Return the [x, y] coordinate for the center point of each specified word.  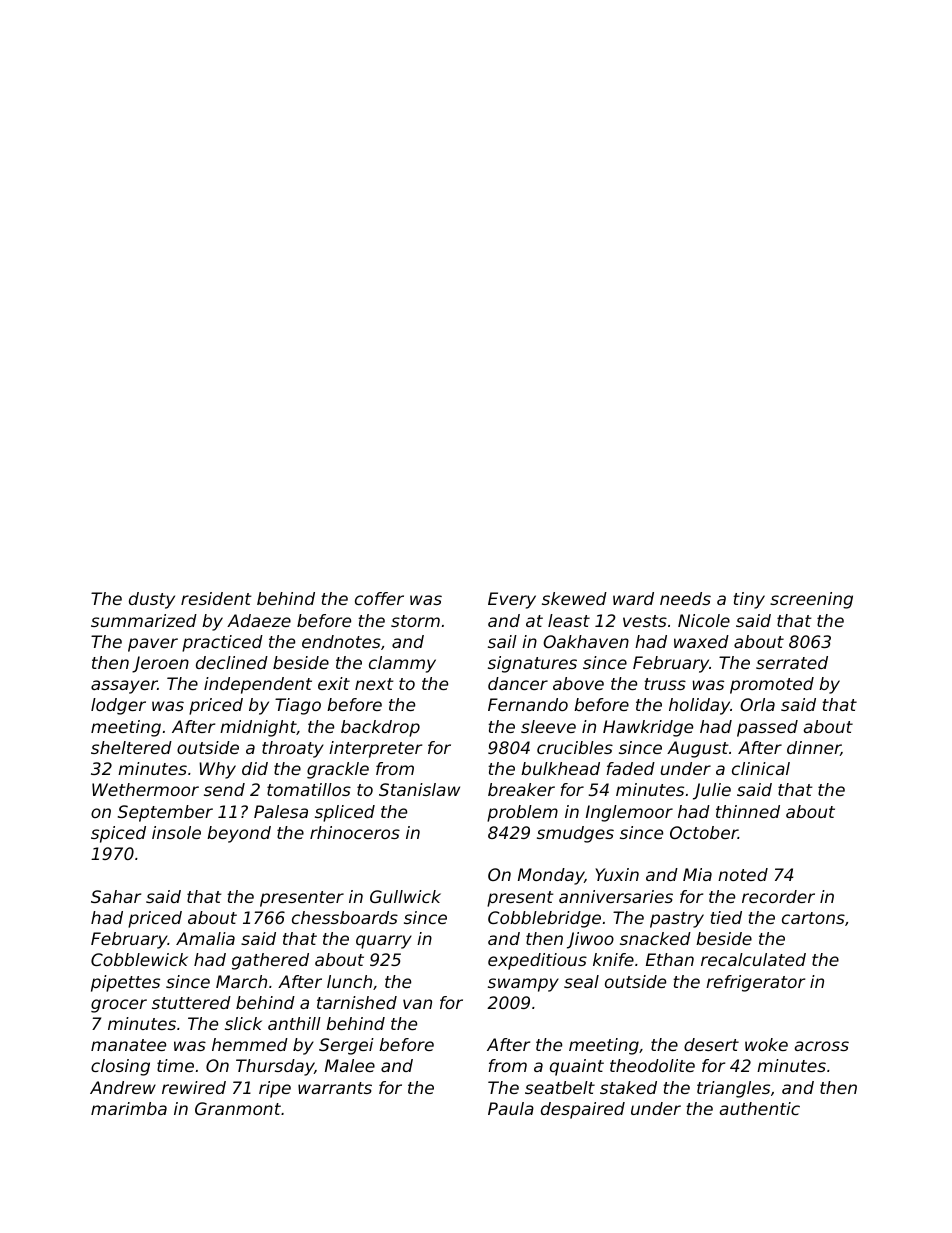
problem [522, 813]
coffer [379, 598]
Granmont [238, 1108]
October [704, 832]
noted [743, 874]
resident [216, 598]
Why [217, 770]
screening [811, 600]
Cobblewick [139, 959]
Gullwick [405, 896]
